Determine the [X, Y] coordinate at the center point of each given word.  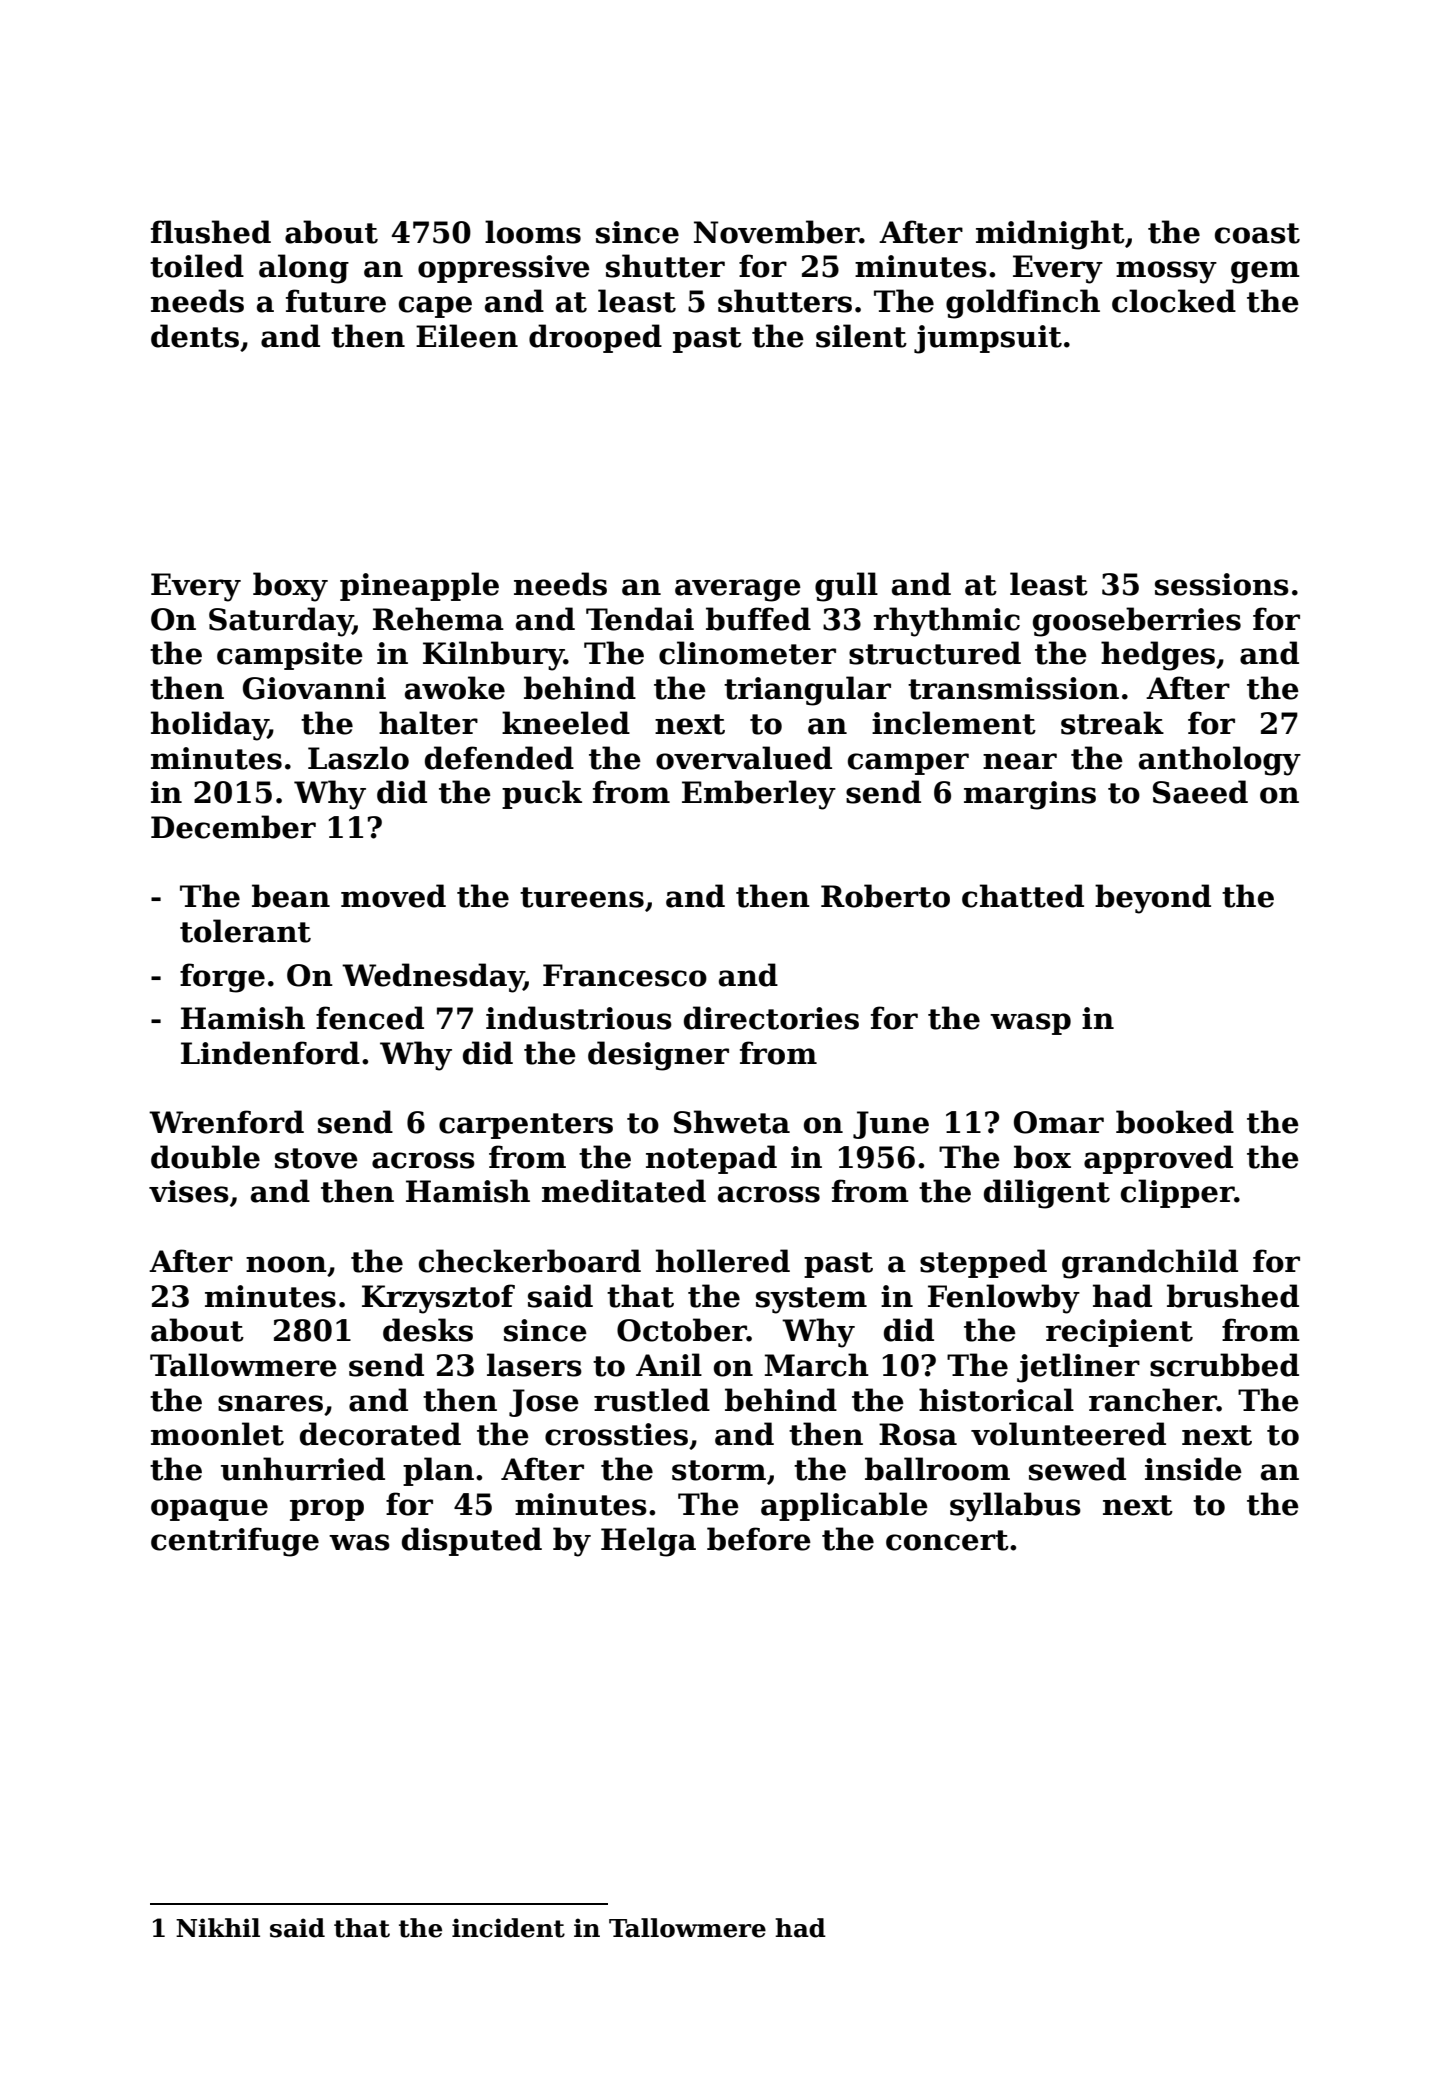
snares [270, 1403]
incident [508, 1928]
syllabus [1015, 1507]
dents [195, 336]
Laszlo [358, 758]
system [811, 1300]
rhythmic [946, 622]
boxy [290, 587]
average [738, 590]
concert [947, 1540]
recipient [1119, 1333]
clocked [1174, 301]
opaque [209, 1510]
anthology [1220, 761]
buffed [758, 619]
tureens [582, 897]
